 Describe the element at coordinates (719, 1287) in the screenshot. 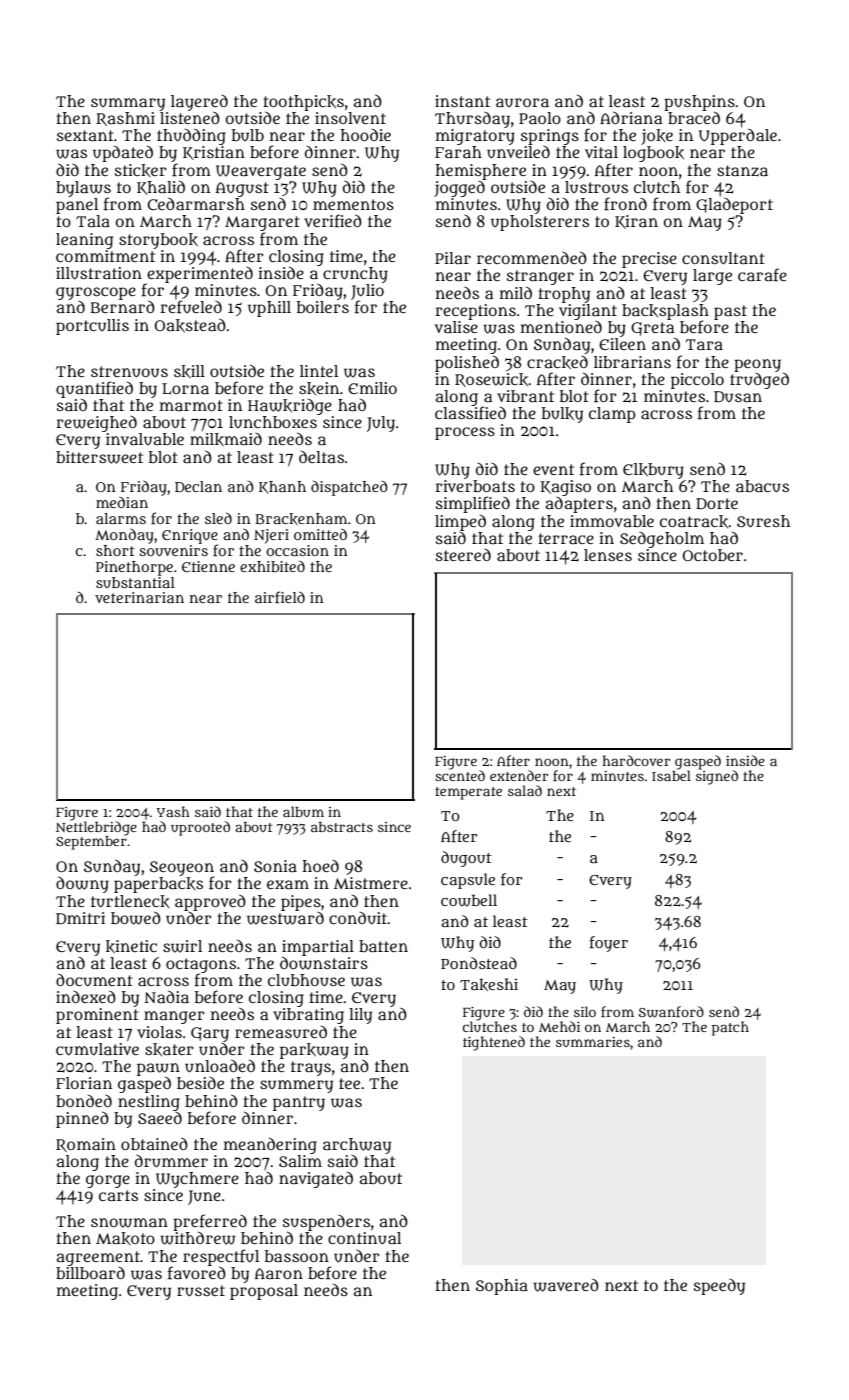

I see `speedy` at that location.
